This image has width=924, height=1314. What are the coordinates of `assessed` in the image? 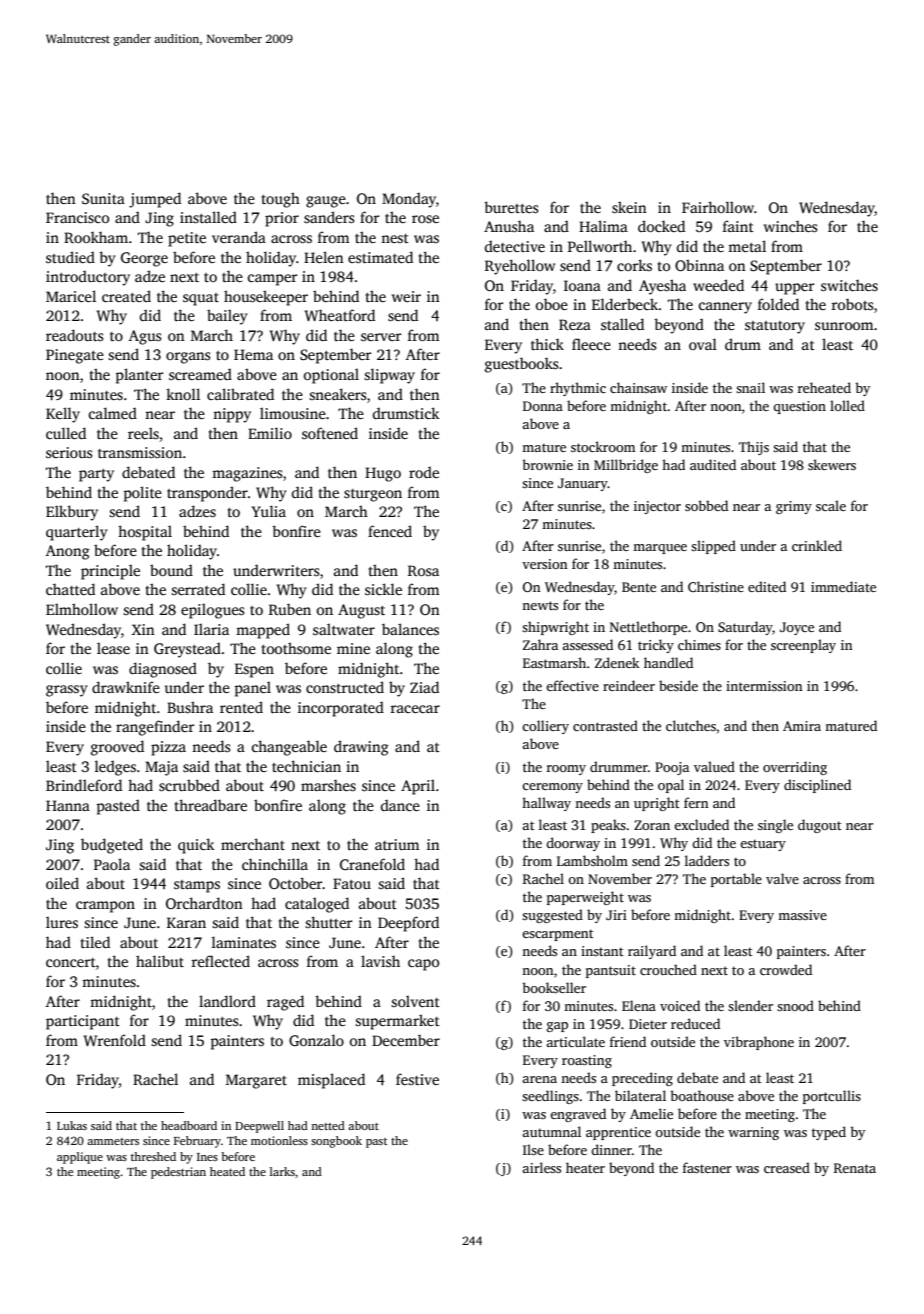 It's located at (587, 644).
